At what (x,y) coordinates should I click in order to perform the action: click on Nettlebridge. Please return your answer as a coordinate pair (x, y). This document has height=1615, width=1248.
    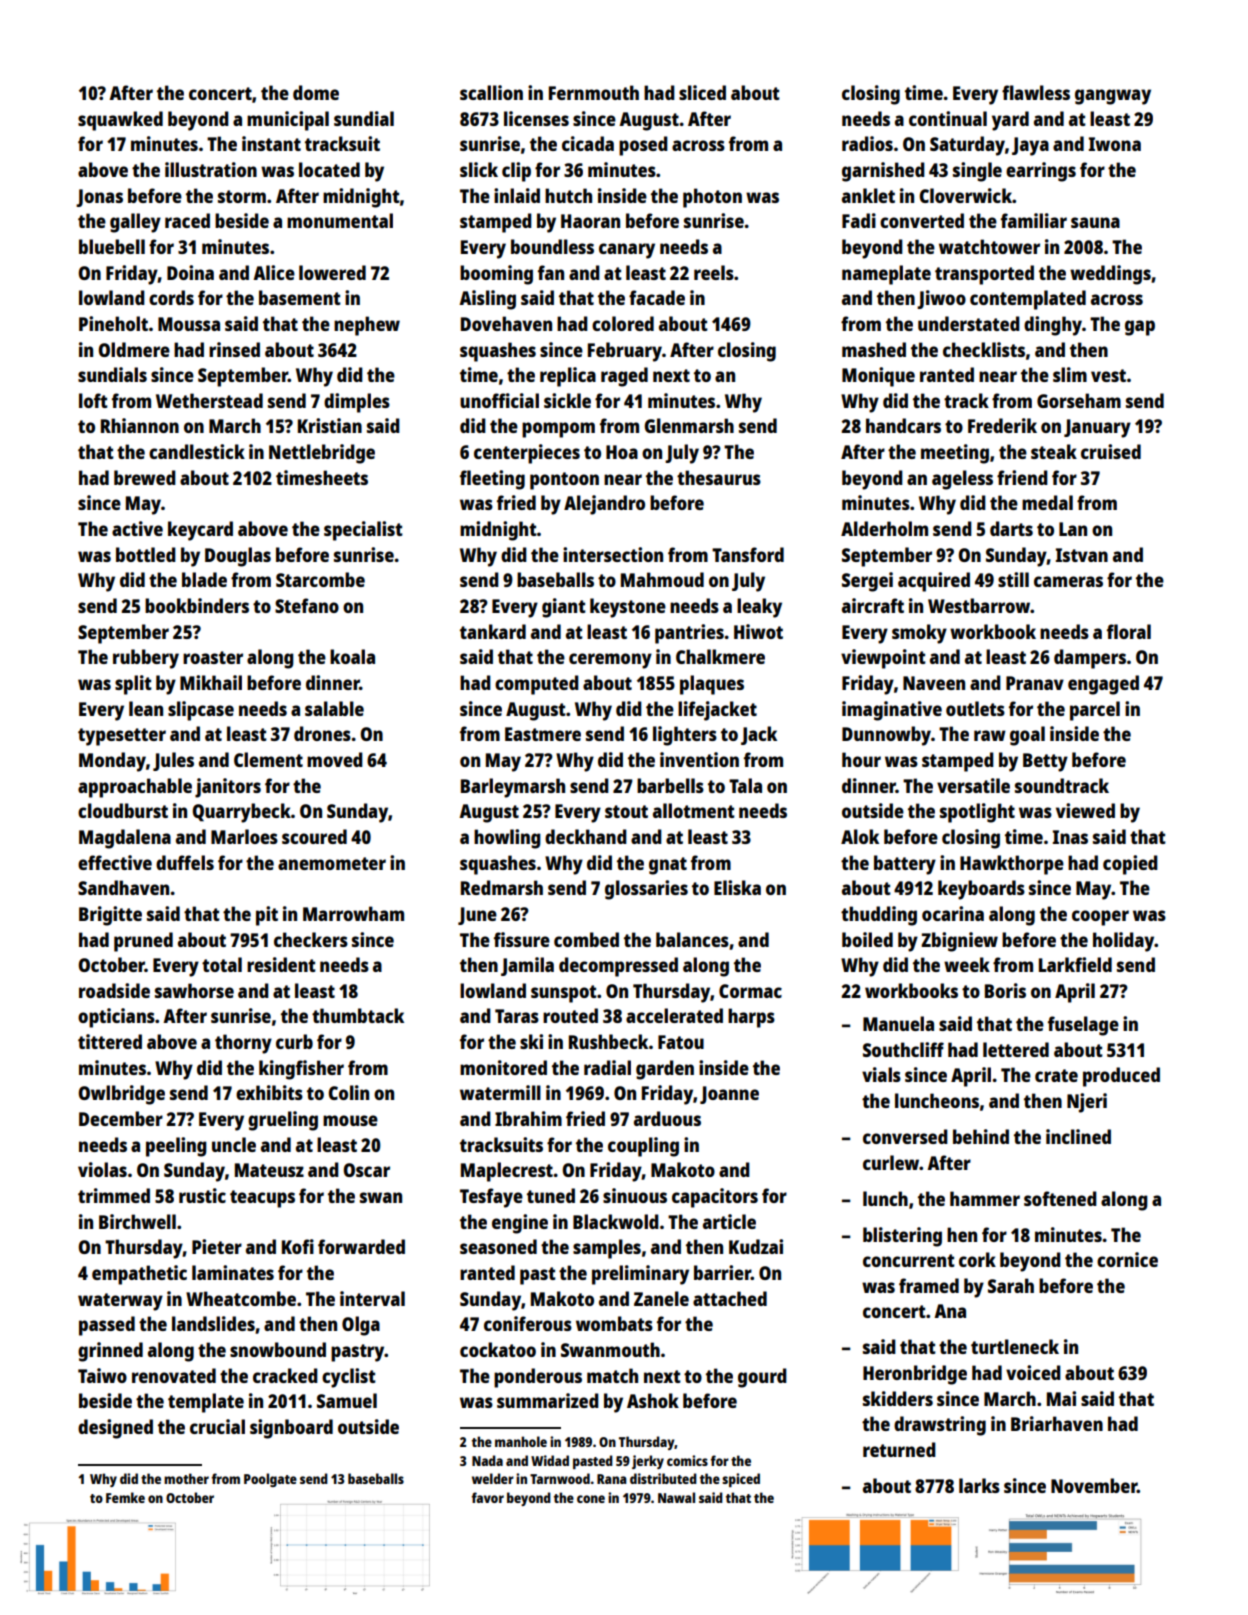
    Looking at the image, I should click on (322, 454).
